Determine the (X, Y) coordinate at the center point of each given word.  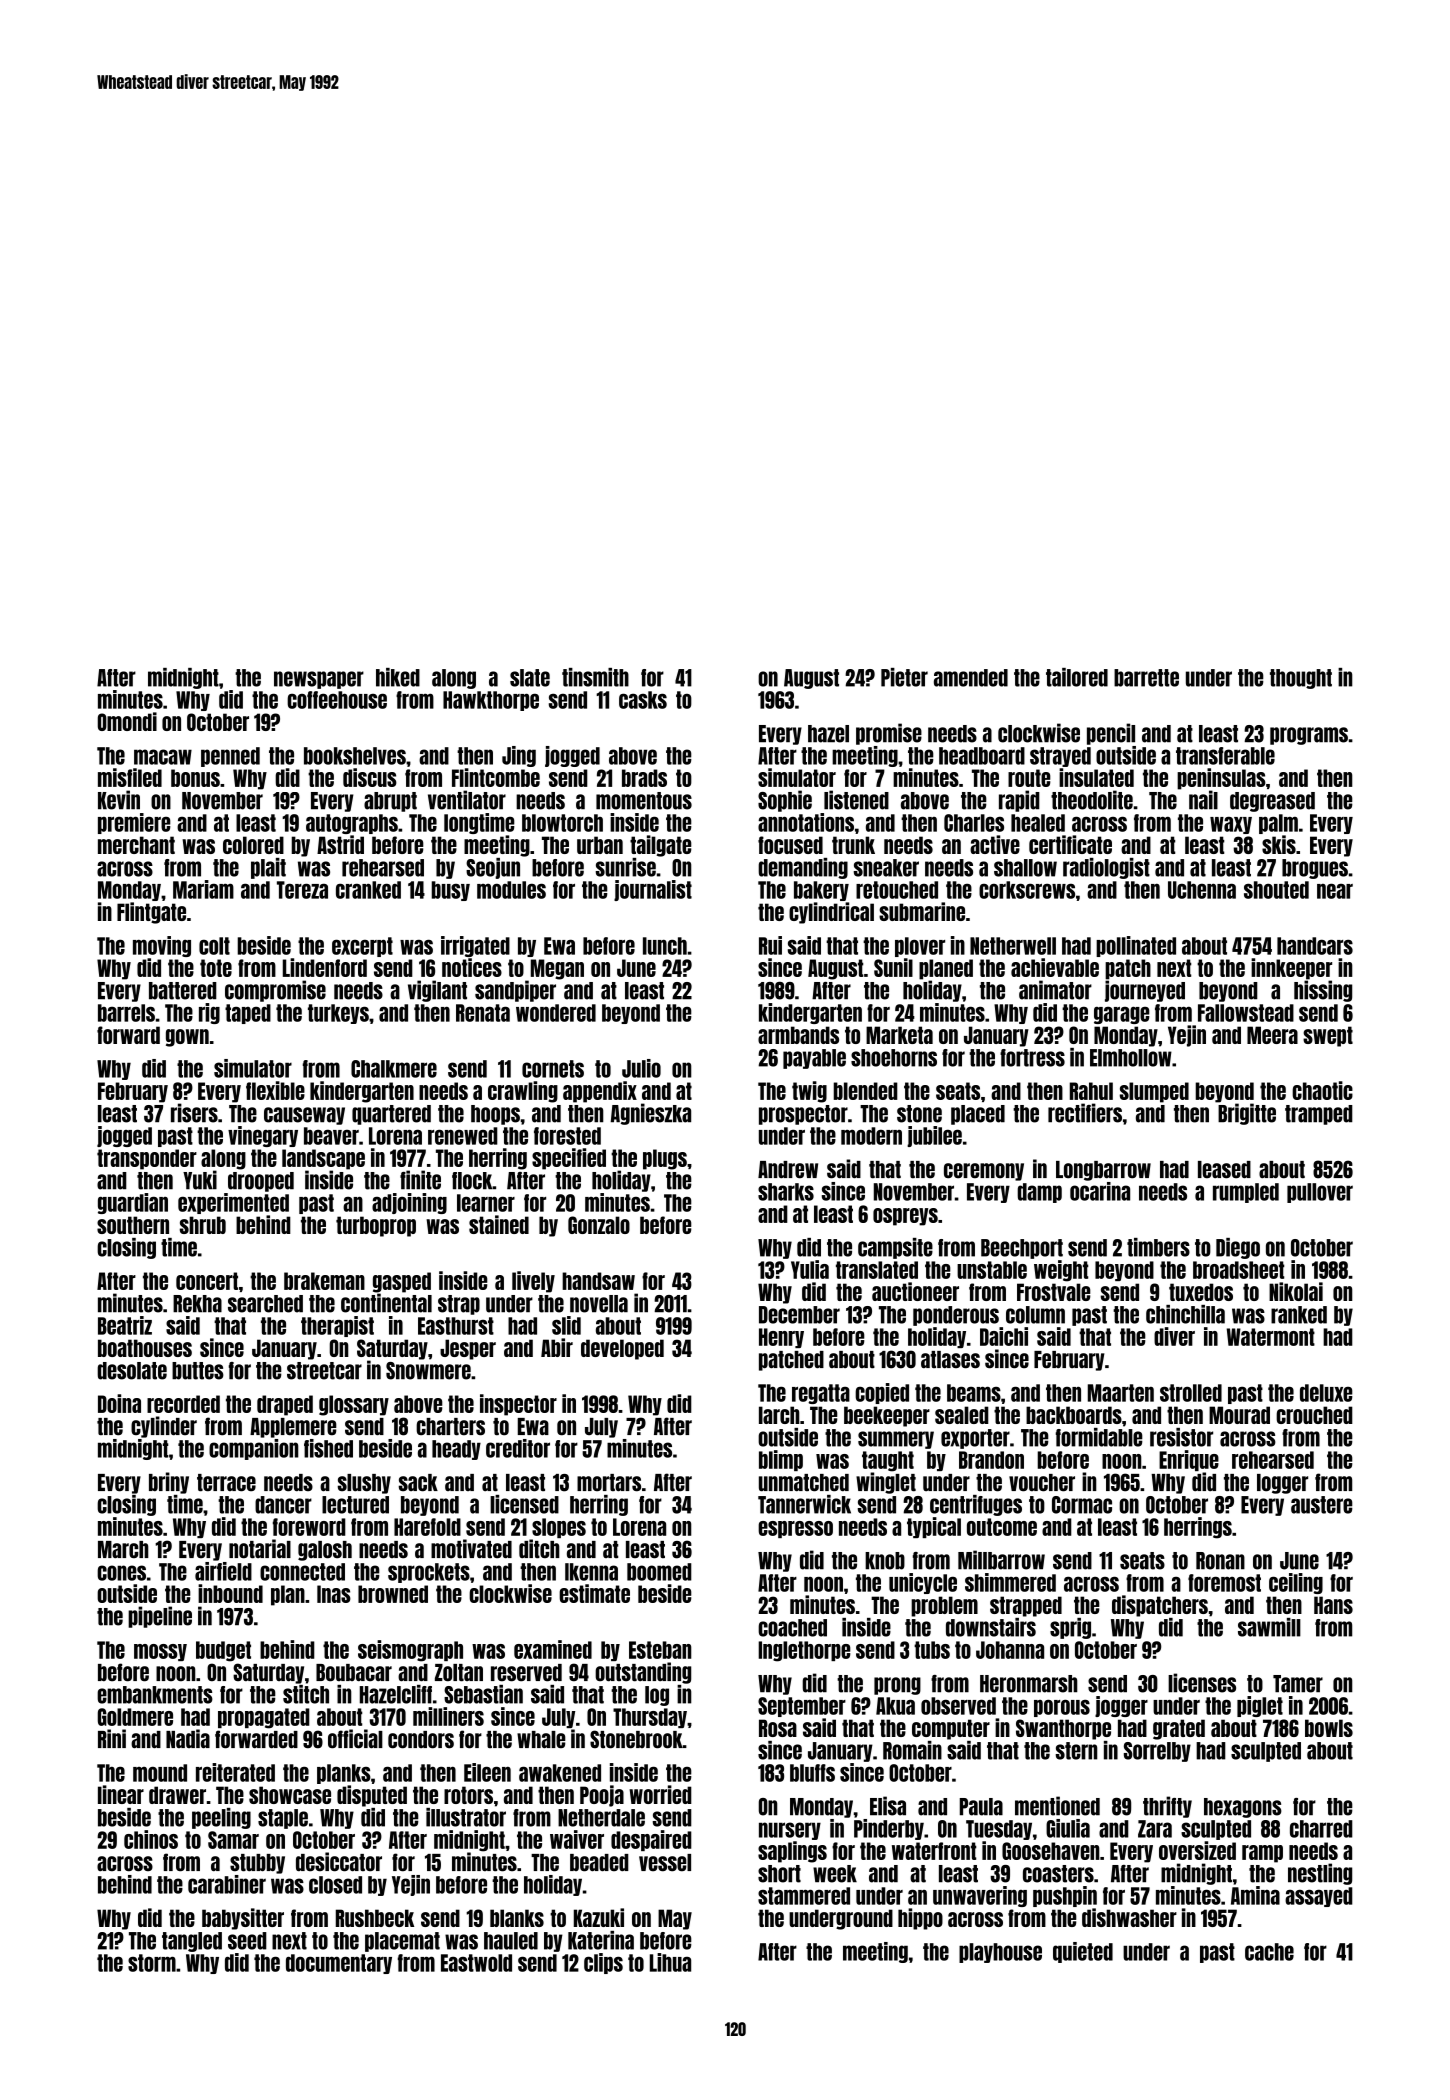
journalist (653, 890)
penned (230, 757)
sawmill (1269, 1627)
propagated (264, 1718)
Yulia (810, 1269)
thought (1301, 679)
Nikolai (1296, 1291)
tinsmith (595, 677)
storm (152, 1963)
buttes (198, 1371)
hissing (1323, 991)
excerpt (362, 947)
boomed (659, 1572)
